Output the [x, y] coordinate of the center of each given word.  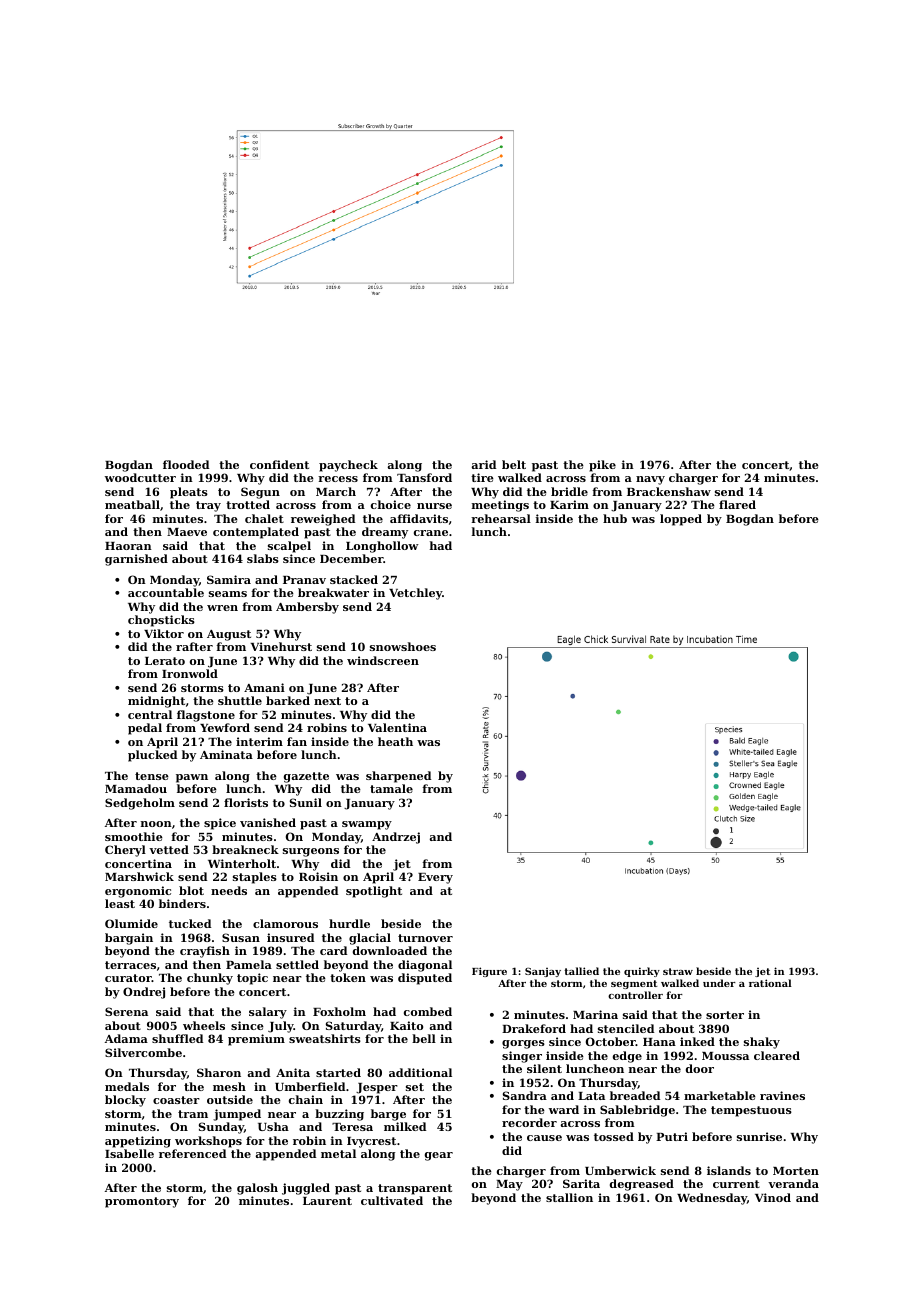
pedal [145, 729]
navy [650, 480]
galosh [257, 1189]
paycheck [348, 466]
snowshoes [403, 646]
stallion [569, 1197]
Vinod [773, 1197]
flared [737, 504]
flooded [186, 464]
